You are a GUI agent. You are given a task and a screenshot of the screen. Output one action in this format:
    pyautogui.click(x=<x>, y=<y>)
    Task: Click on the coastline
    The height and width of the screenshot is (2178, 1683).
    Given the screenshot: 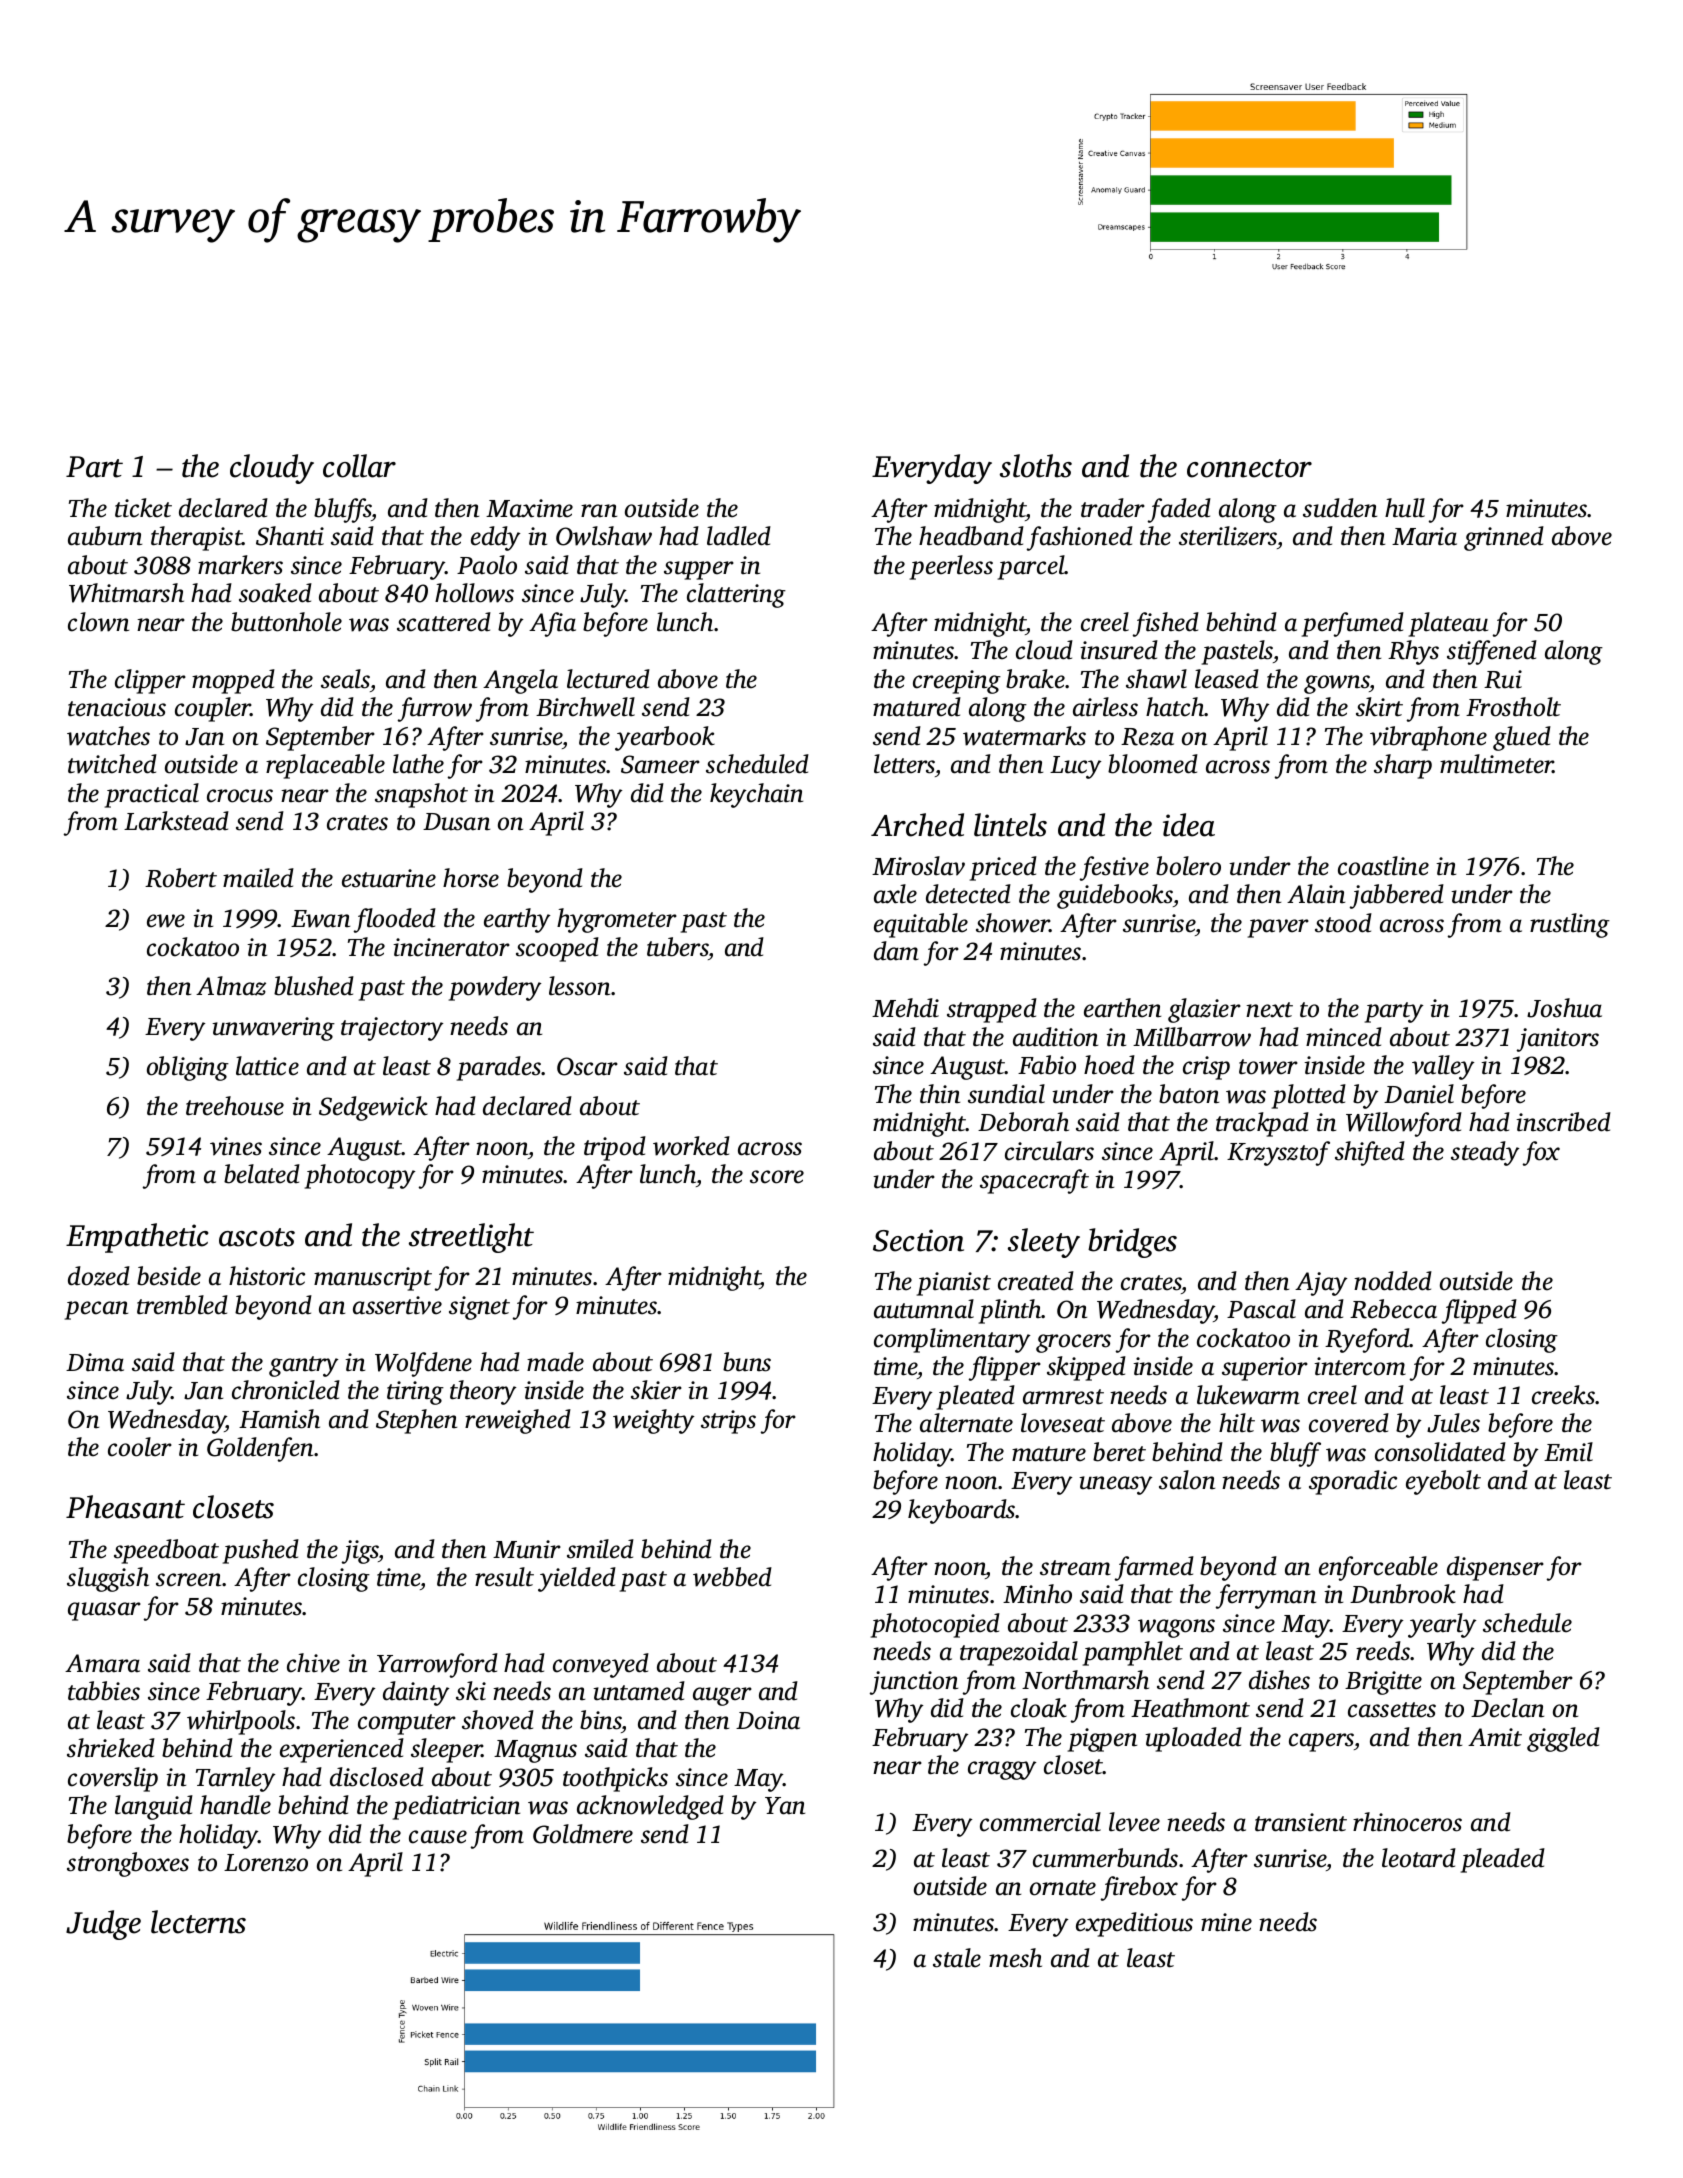 What is the action you would take?
    pyautogui.click(x=1383, y=866)
